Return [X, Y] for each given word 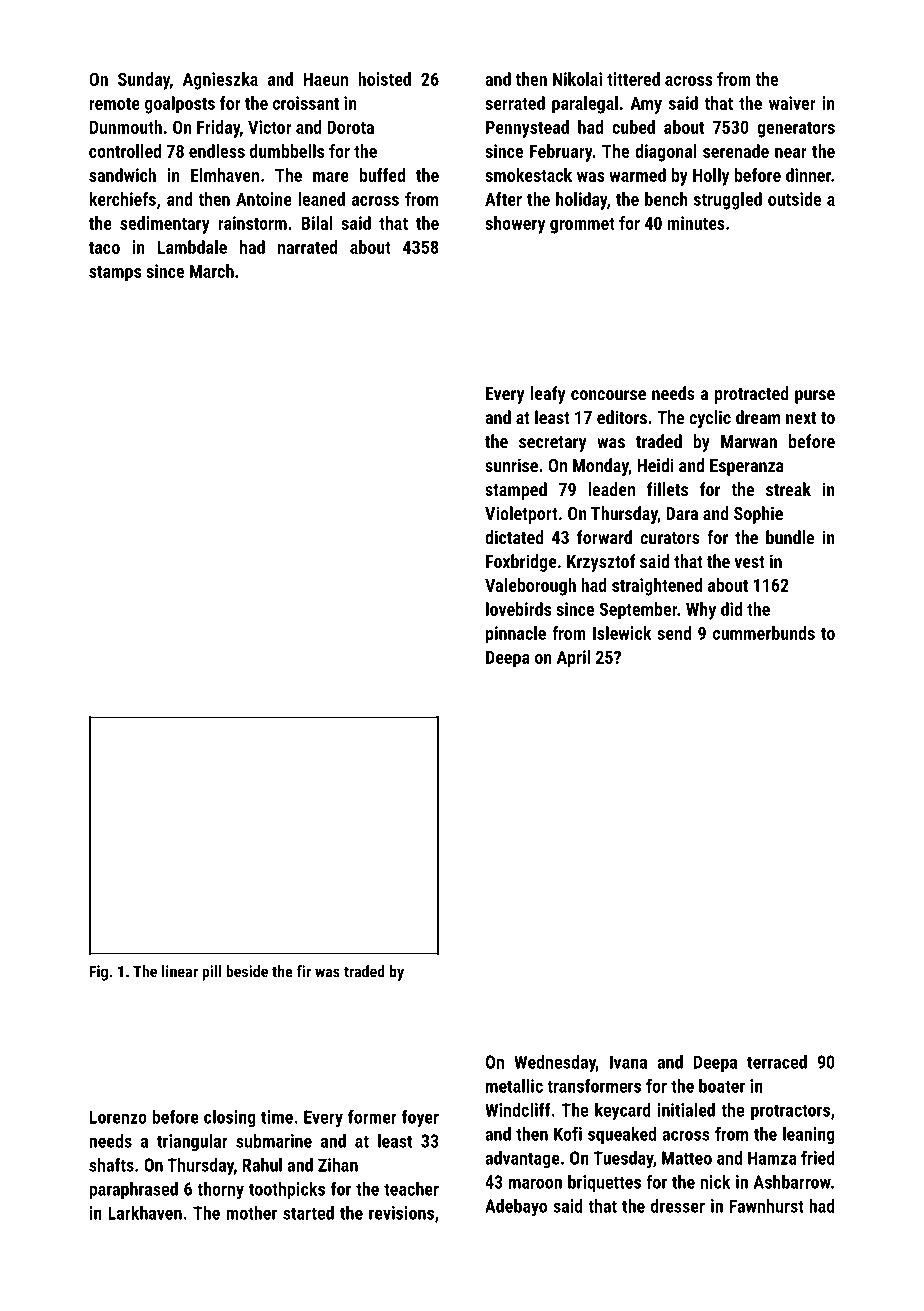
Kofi [568, 1133]
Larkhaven [145, 1213]
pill [211, 973]
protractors [790, 1112]
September [638, 611]
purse [815, 397]
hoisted [384, 79]
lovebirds [518, 609]
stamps [115, 274]
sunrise [511, 465]
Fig [98, 973]
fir [304, 971]
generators [796, 130]
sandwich [122, 175]
